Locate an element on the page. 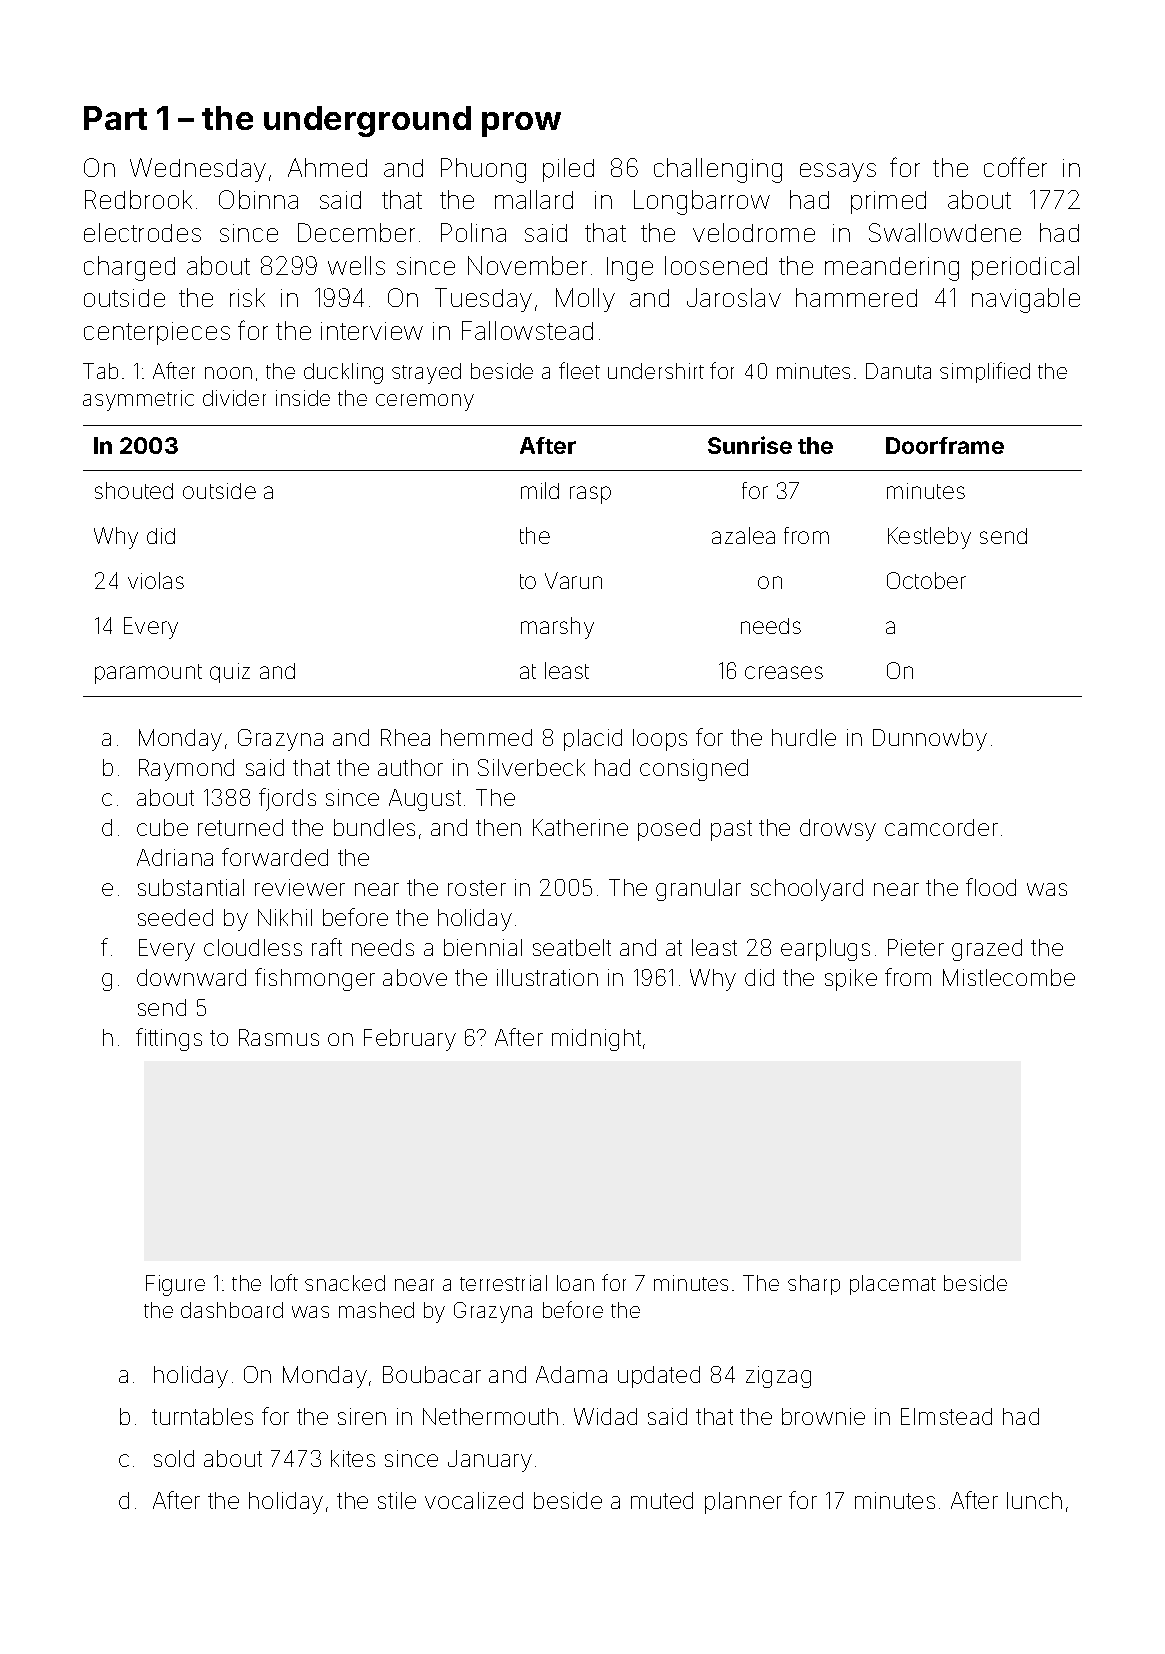 This document has width=1165, height=1654. piled is located at coordinates (568, 170).
